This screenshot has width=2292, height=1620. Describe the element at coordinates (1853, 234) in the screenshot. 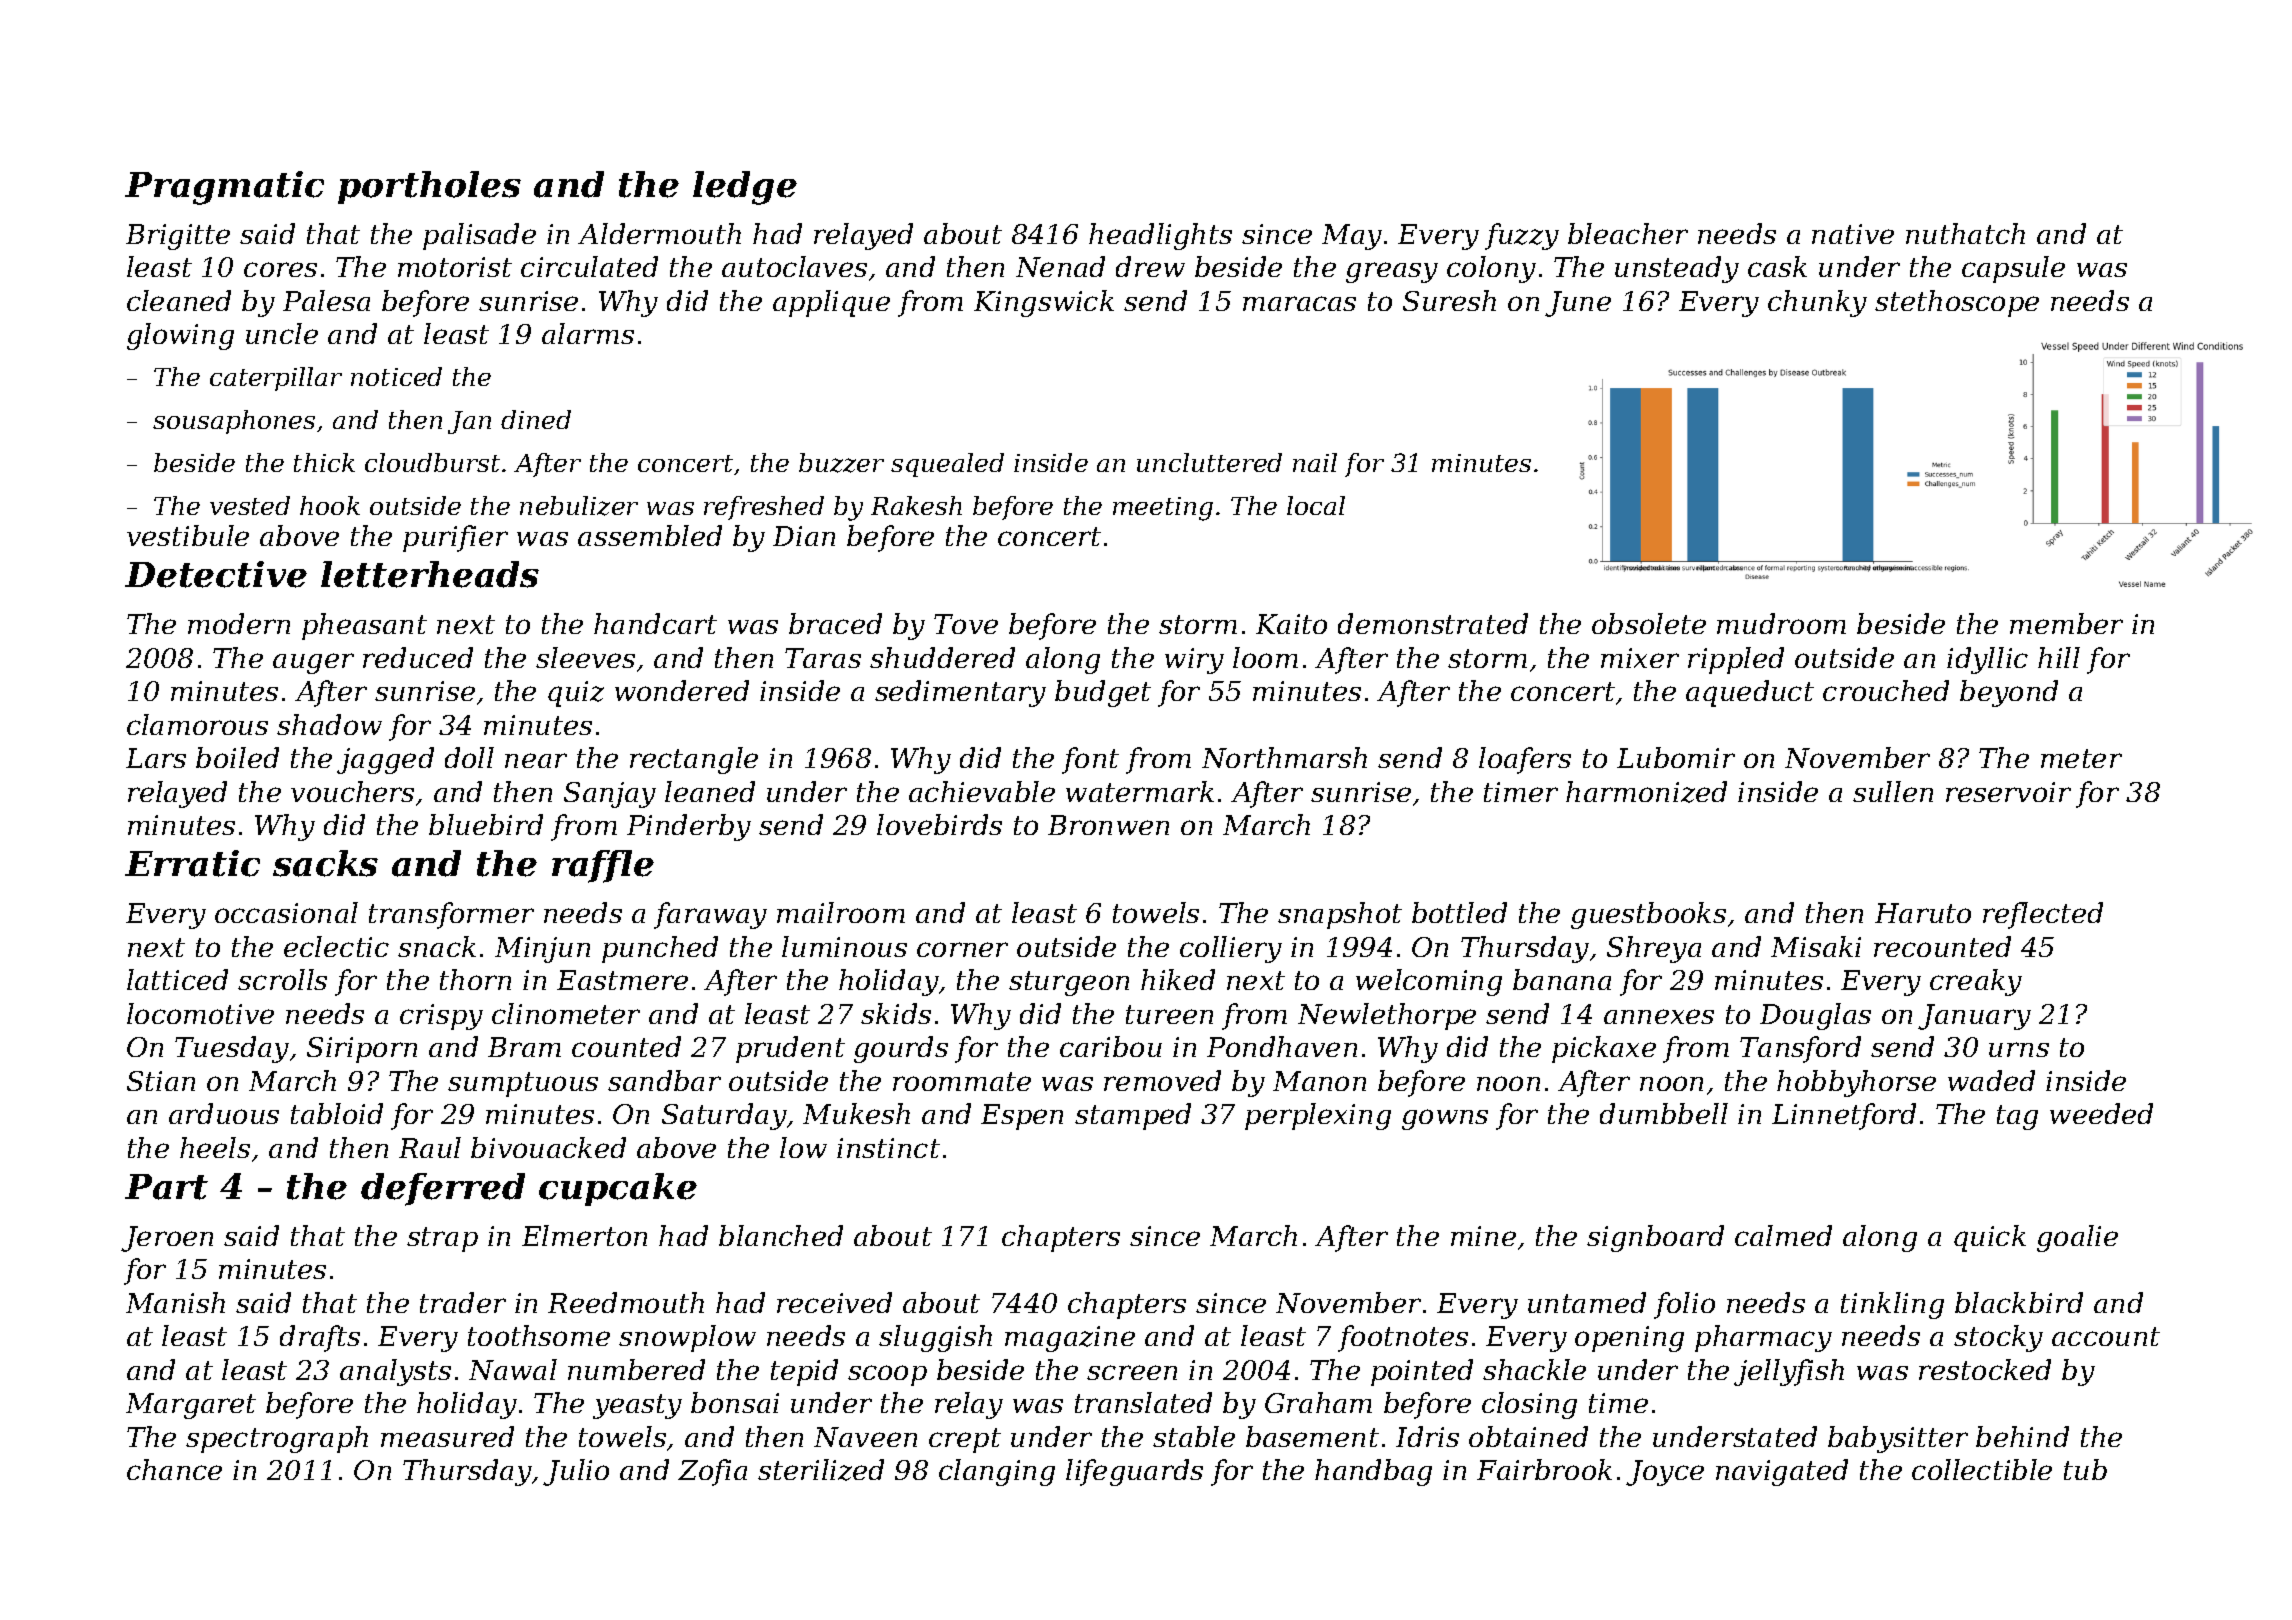

I see `native` at that location.
